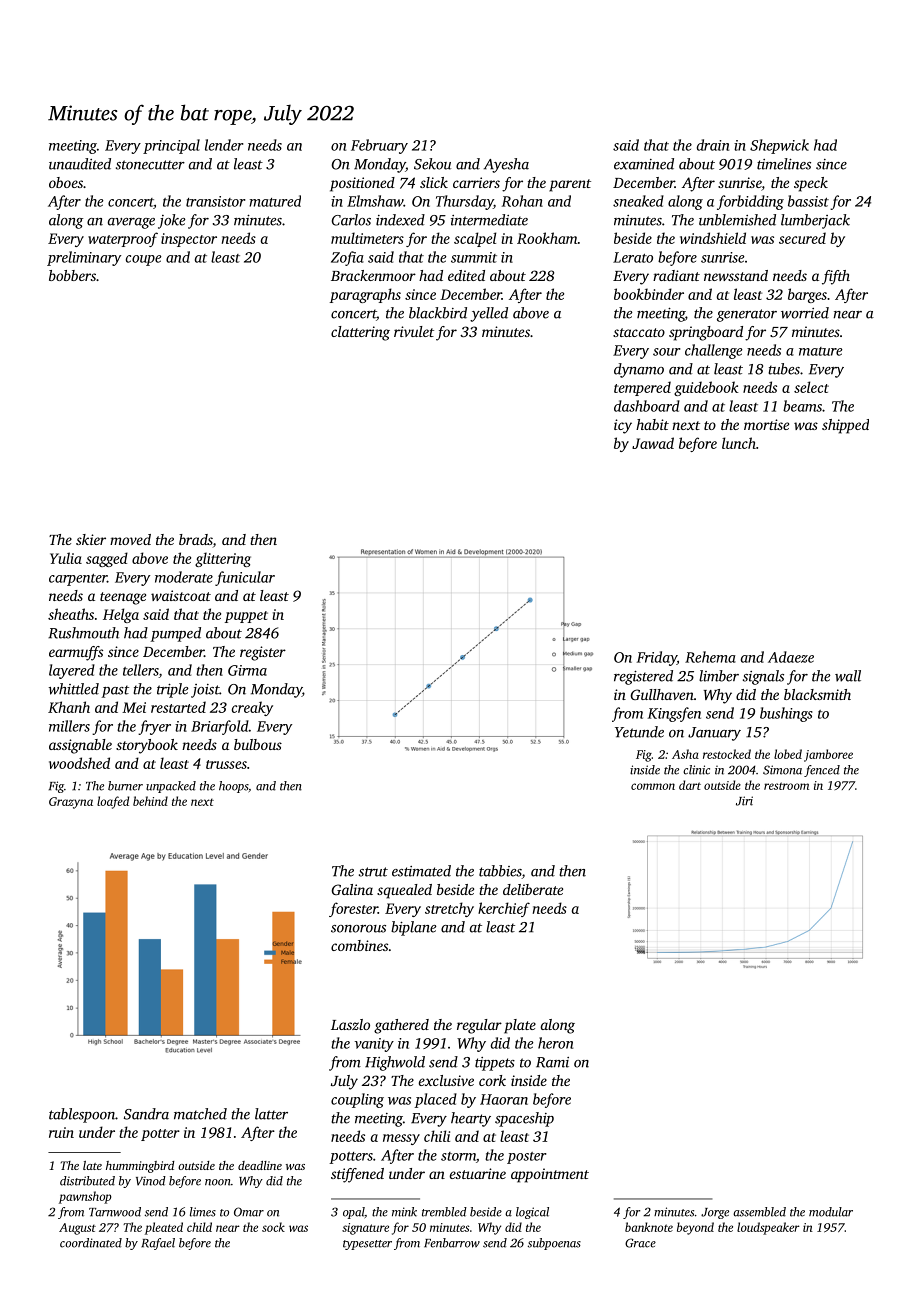 This image has height=1308, width=924. Describe the element at coordinates (504, 909) in the image. I see `kerchief` at that location.
